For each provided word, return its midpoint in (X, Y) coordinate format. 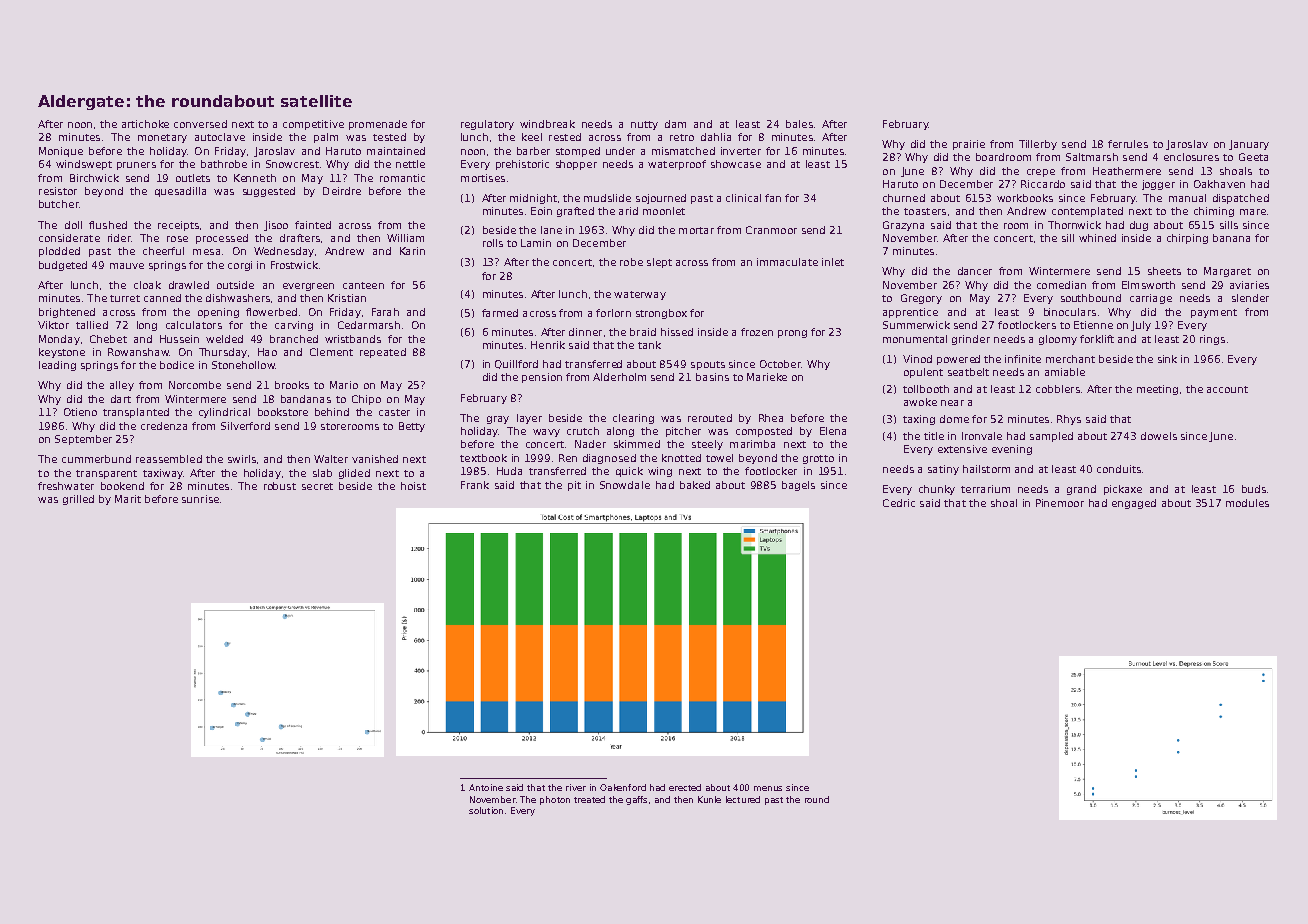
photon (555, 800)
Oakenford (623, 787)
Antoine (486, 787)
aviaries (1249, 285)
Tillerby (1038, 145)
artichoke (145, 124)
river (576, 787)
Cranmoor (771, 230)
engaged (1134, 504)
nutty (644, 125)
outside (235, 285)
